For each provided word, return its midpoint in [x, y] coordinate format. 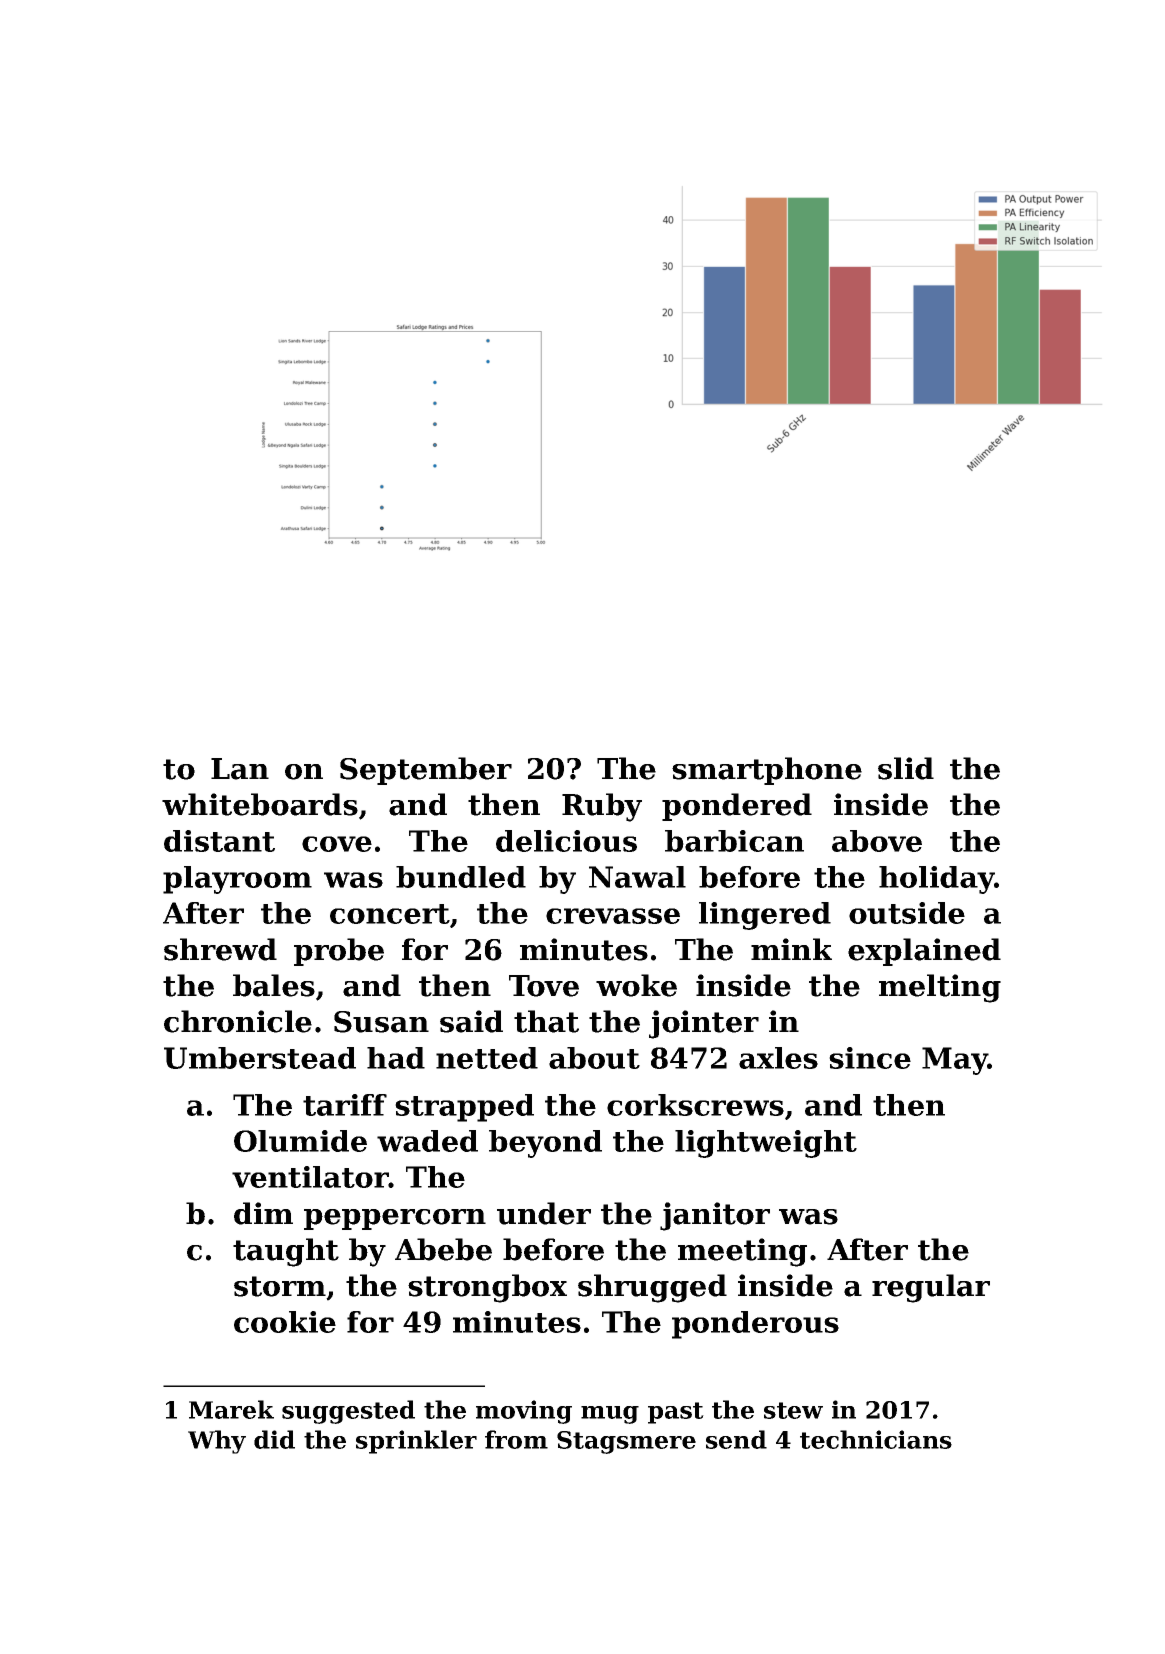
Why [217, 1442]
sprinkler [416, 1442]
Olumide [300, 1141]
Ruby [602, 807]
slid [906, 768]
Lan [240, 769]
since [870, 1058]
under [544, 1213]
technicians [876, 1439]
